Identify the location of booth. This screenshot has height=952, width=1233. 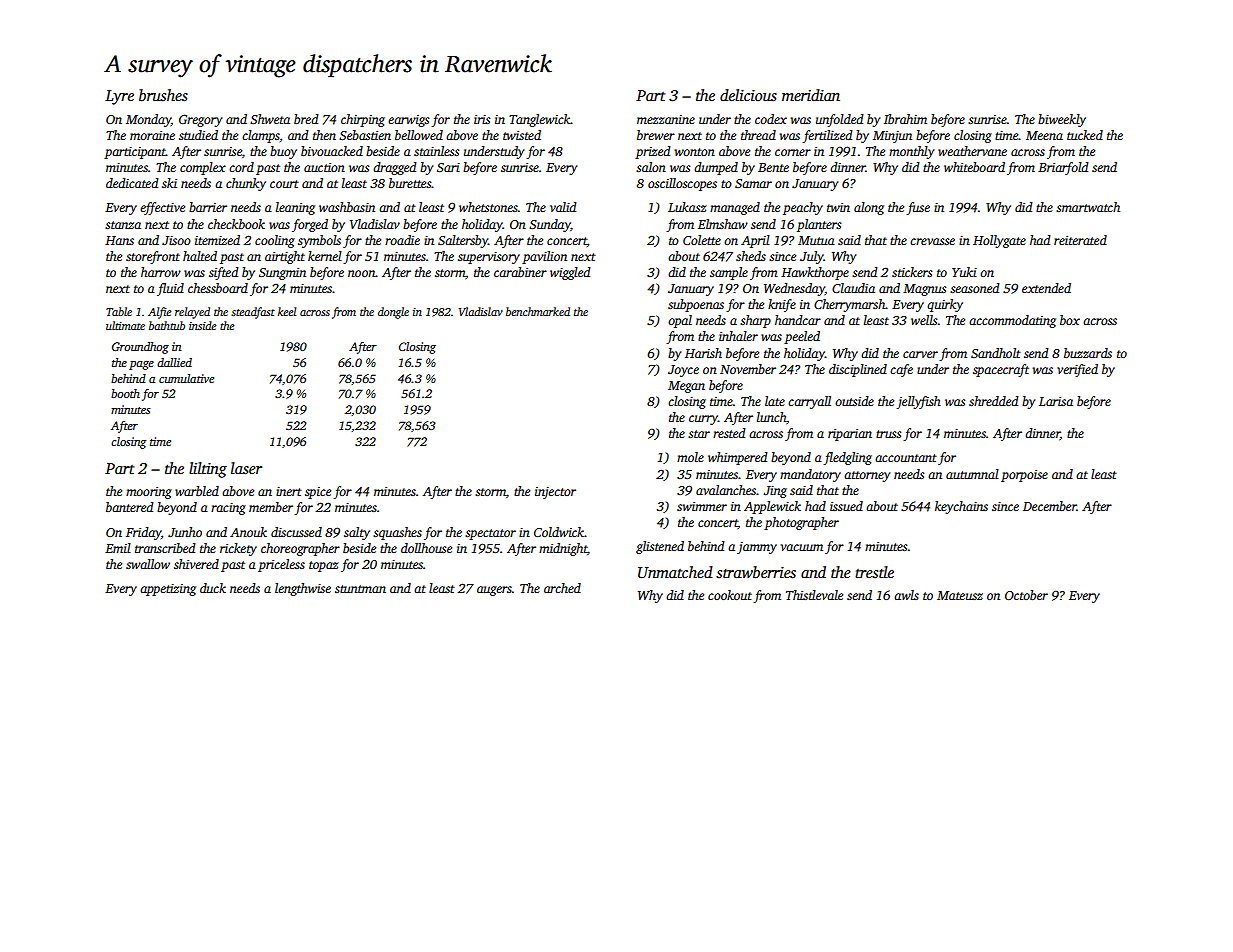
(125, 393).
